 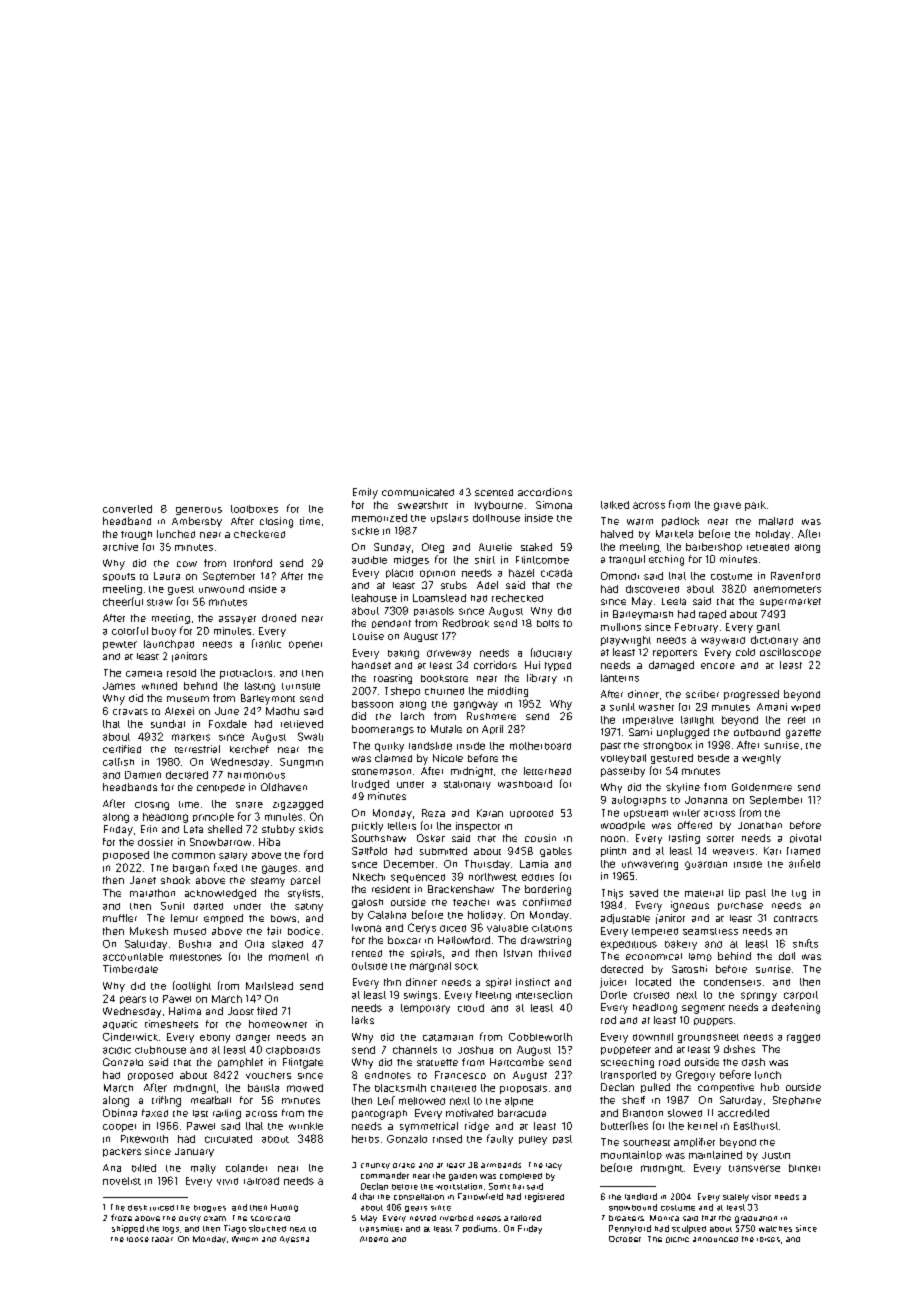 What do you see at coordinates (123, 601) in the page?
I see `cheerful` at bounding box center [123, 601].
